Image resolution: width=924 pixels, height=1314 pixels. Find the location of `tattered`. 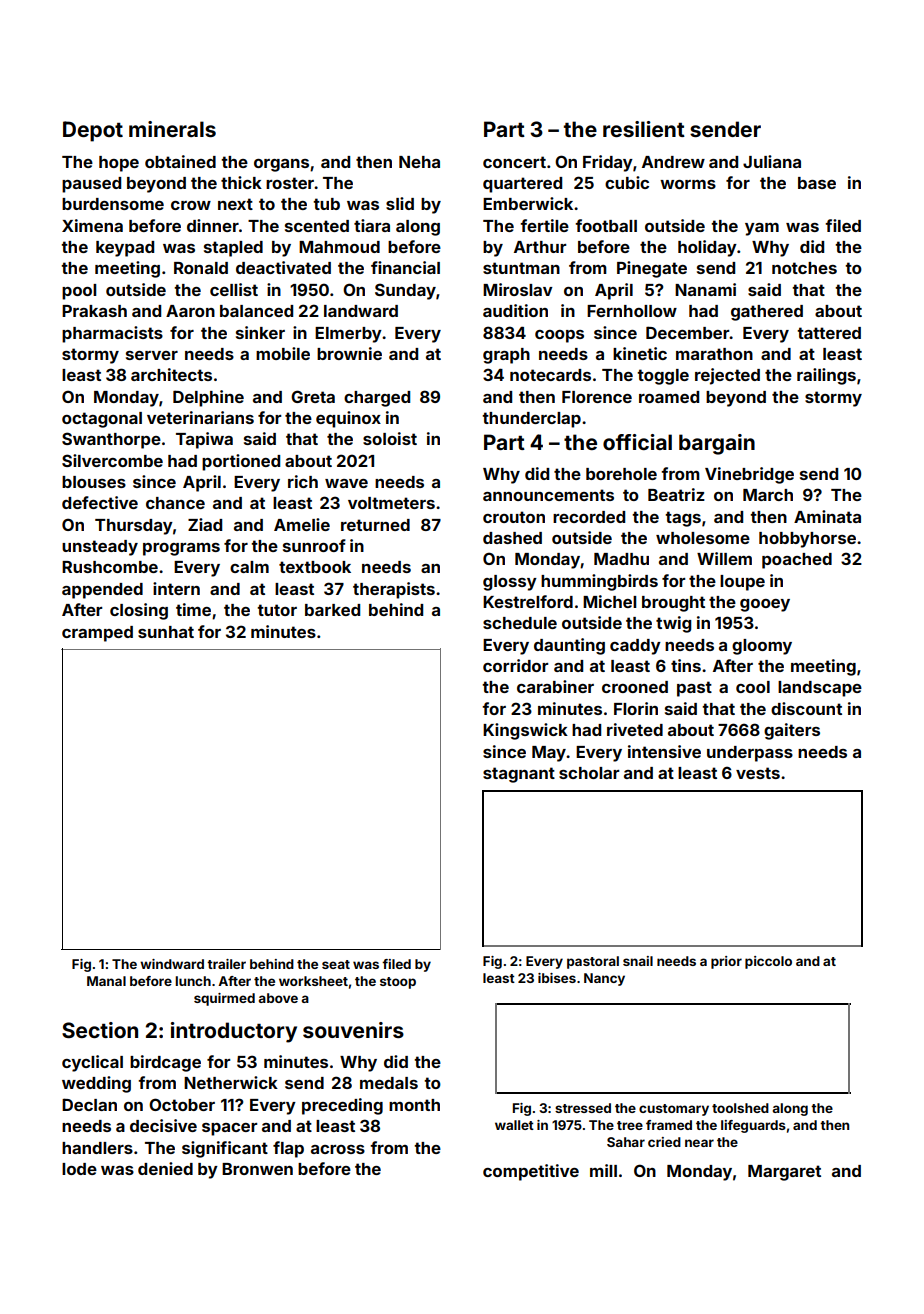

tattered is located at coordinates (829, 333).
